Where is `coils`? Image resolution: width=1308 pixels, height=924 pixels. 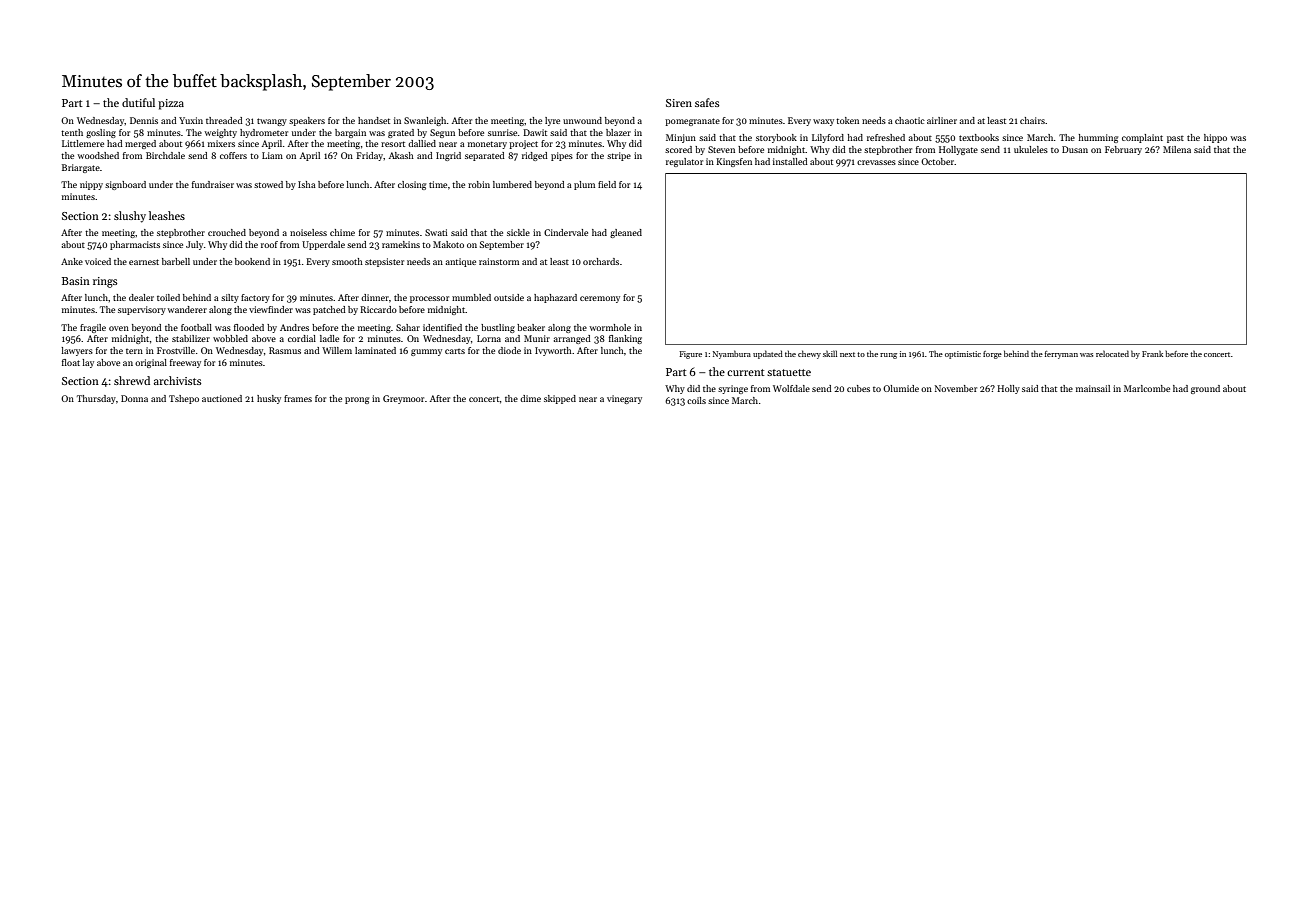 coils is located at coordinates (696, 400).
